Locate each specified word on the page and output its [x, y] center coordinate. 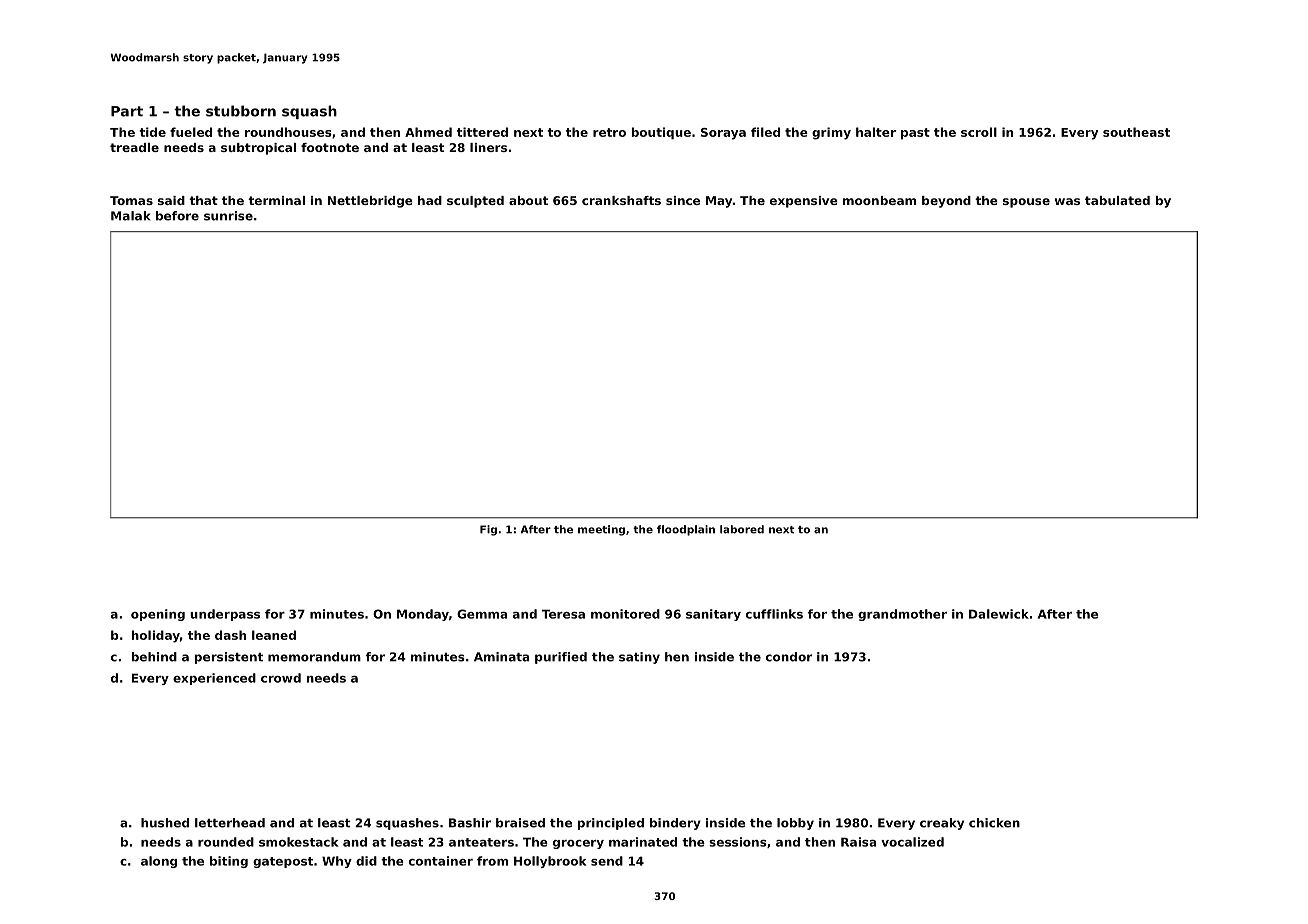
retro [609, 132]
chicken [994, 823]
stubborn [241, 111]
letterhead [230, 823]
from [492, 861]
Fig [488, 530]
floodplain [686, 530]
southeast [1136, 132]
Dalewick [999, 614]
